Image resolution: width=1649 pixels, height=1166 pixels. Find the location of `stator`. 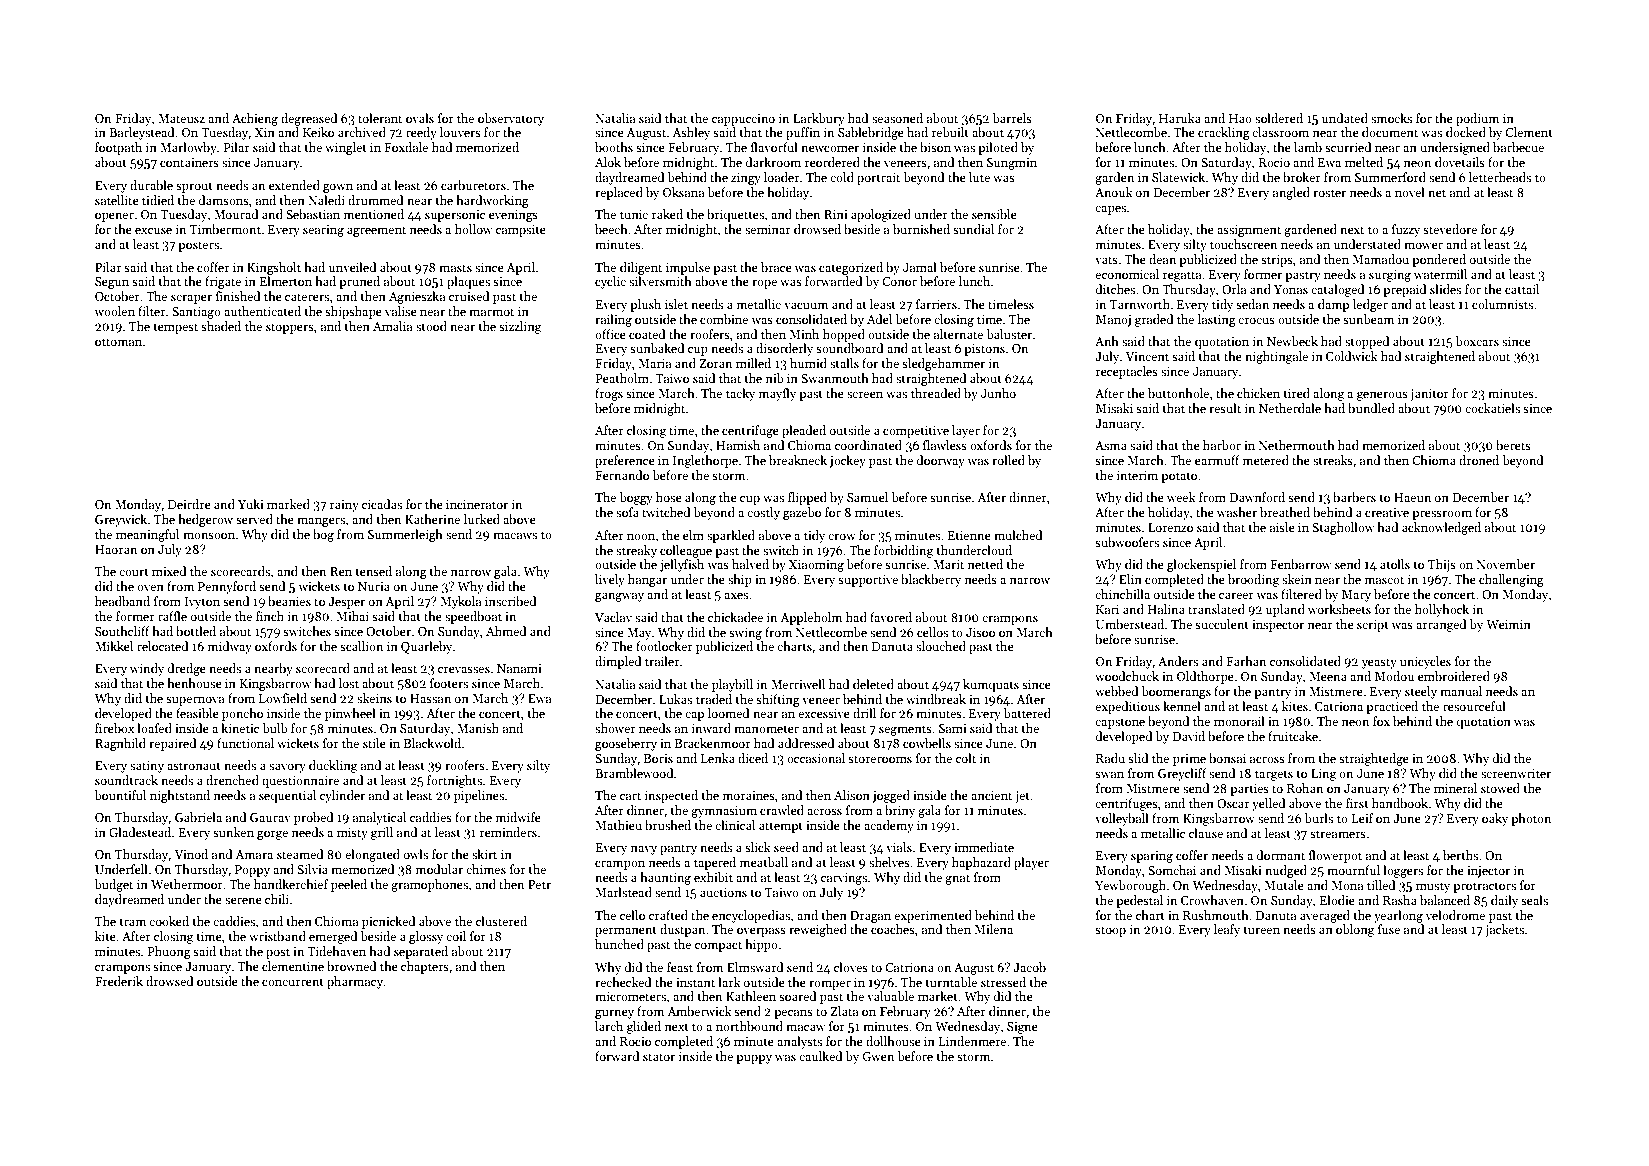

stator is located at coordinates (659, 1057).
